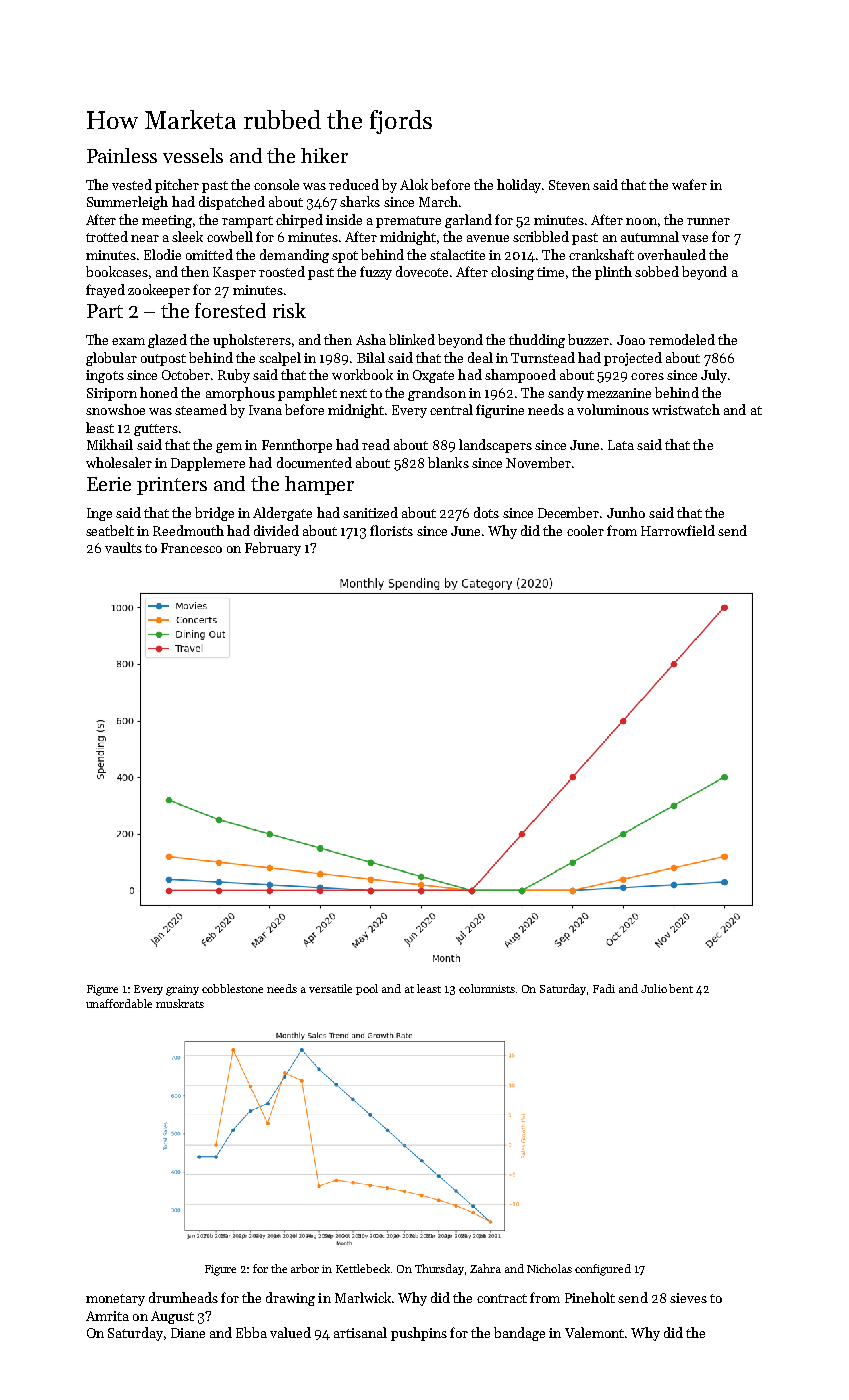  I want to click on grainy, so click(182, 990).
